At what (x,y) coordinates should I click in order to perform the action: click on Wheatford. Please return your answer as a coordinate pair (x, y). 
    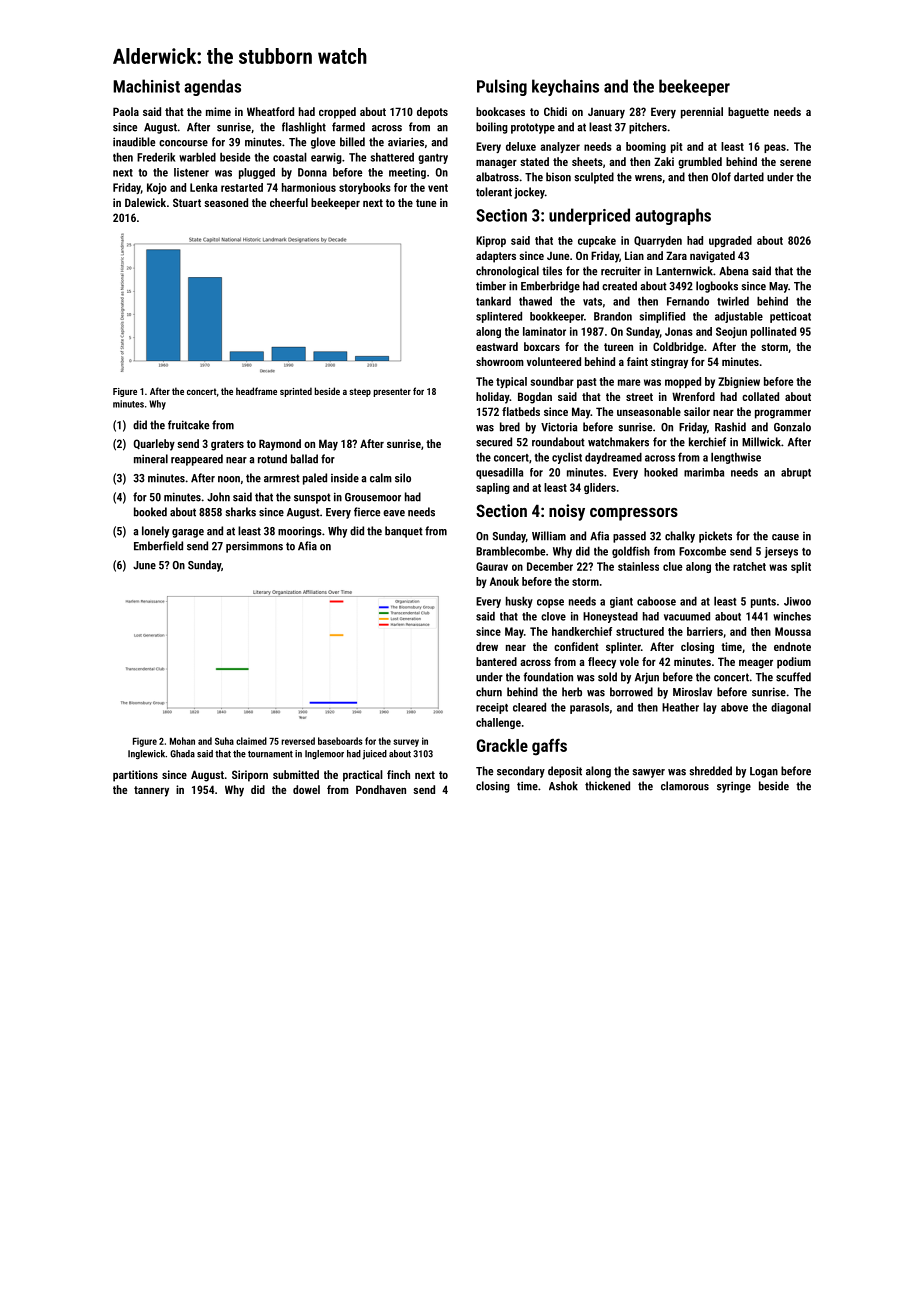
    Looking at the image, I should click on (270, 111).
